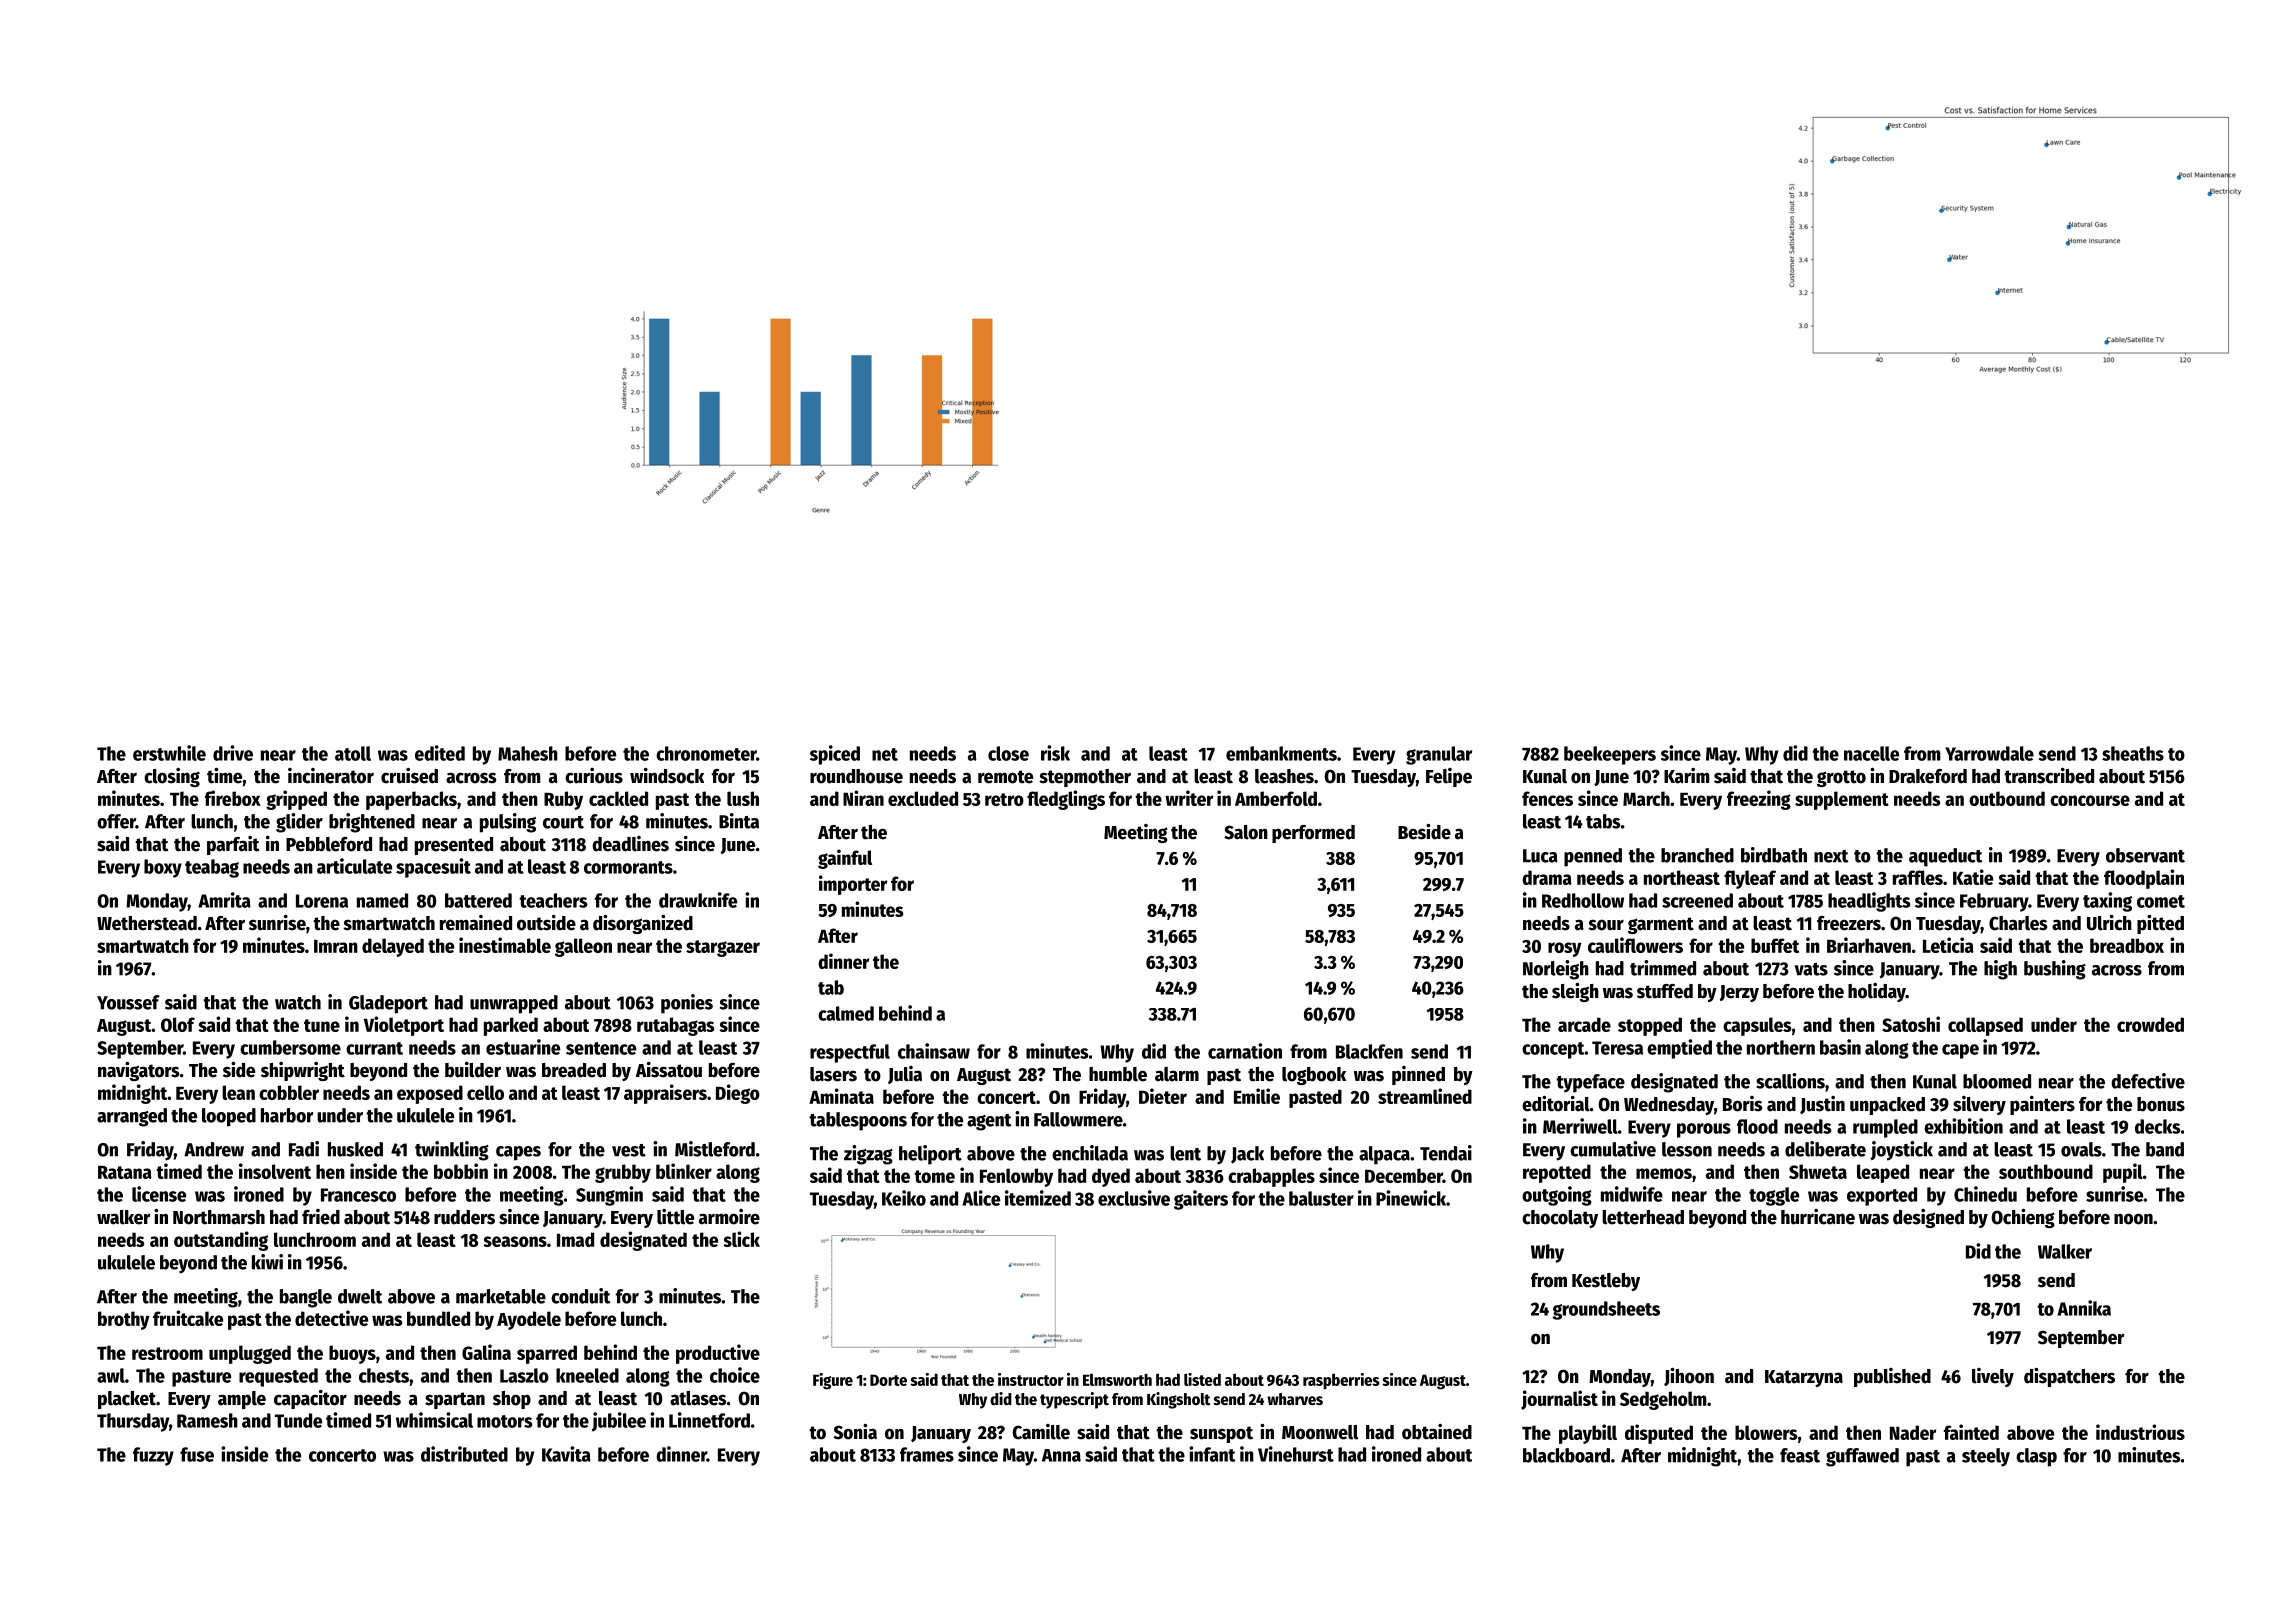  Describe the element at coordinates (1055, 753) in the page. I see `risk` at that location.
